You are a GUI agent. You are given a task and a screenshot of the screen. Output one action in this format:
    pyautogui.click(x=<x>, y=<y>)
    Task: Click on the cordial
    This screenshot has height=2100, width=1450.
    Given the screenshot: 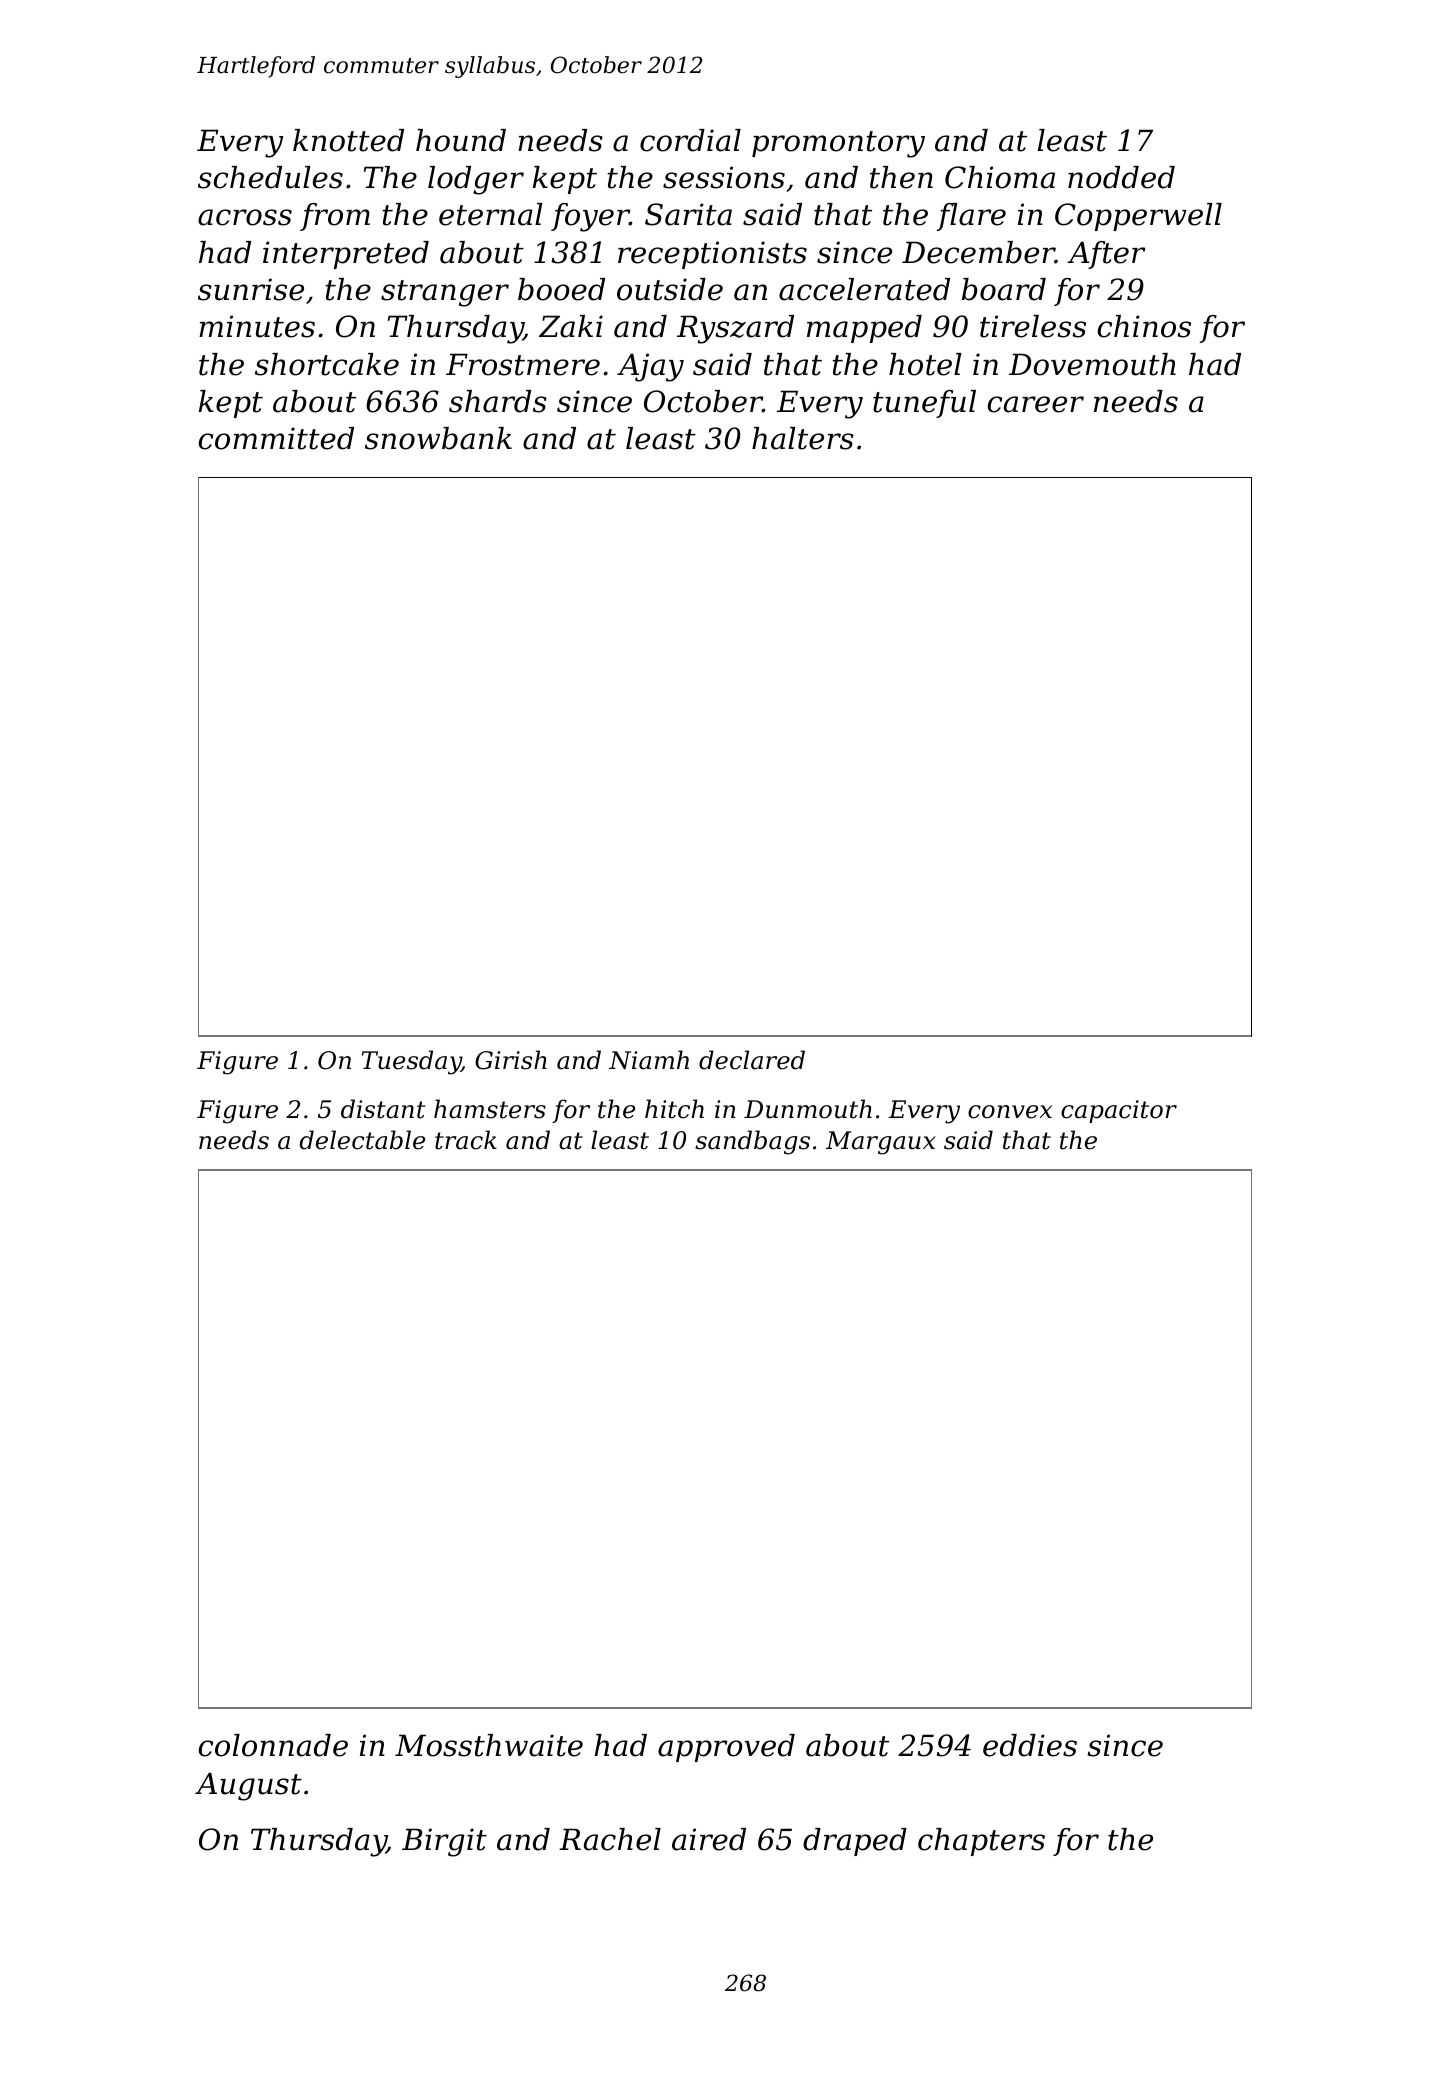 What is the action you would take?
    pyautogui.click(x=690, y=140)
